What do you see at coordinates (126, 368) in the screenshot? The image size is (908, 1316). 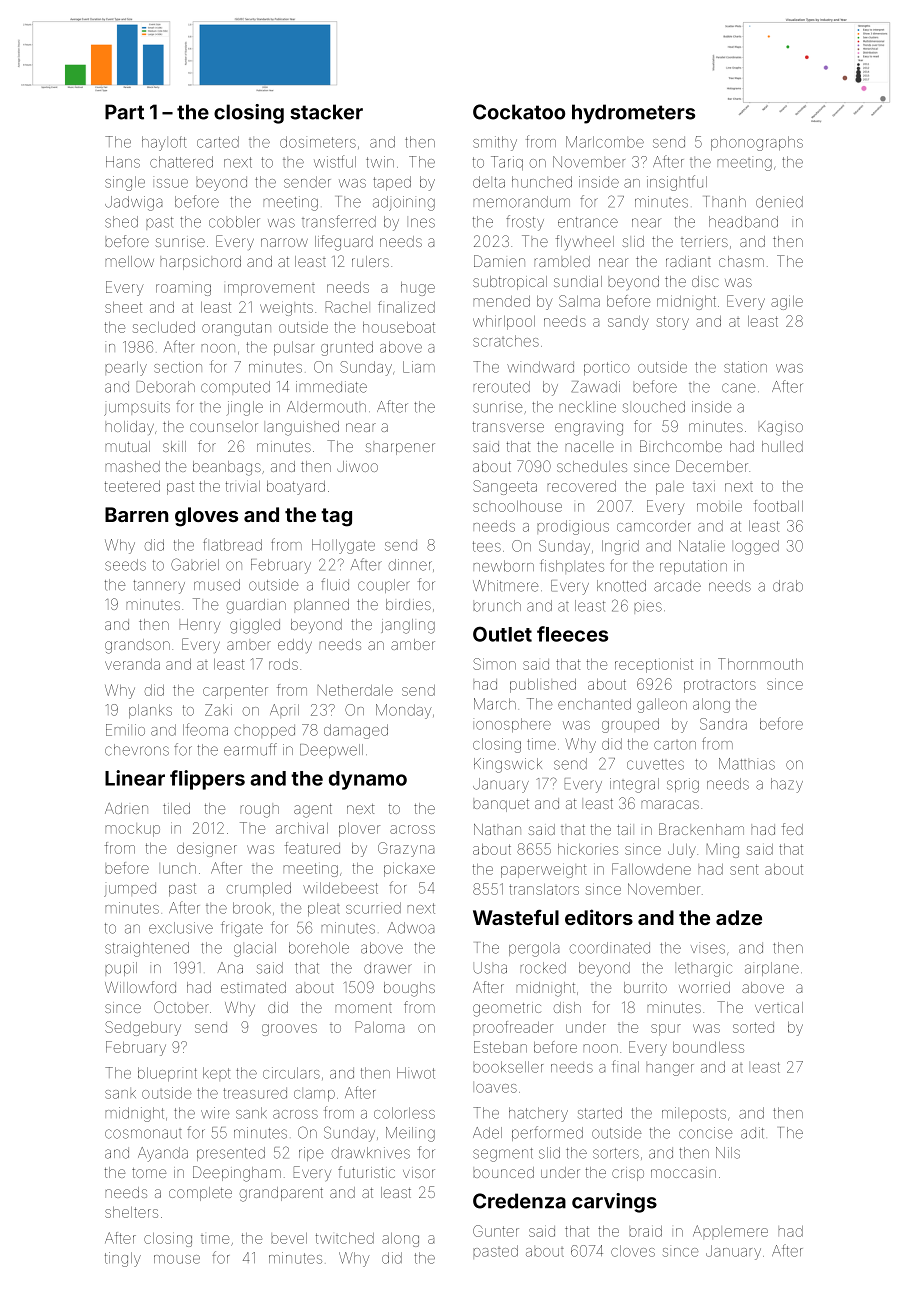 I see `pearly` at bounding box center [126, 368].
